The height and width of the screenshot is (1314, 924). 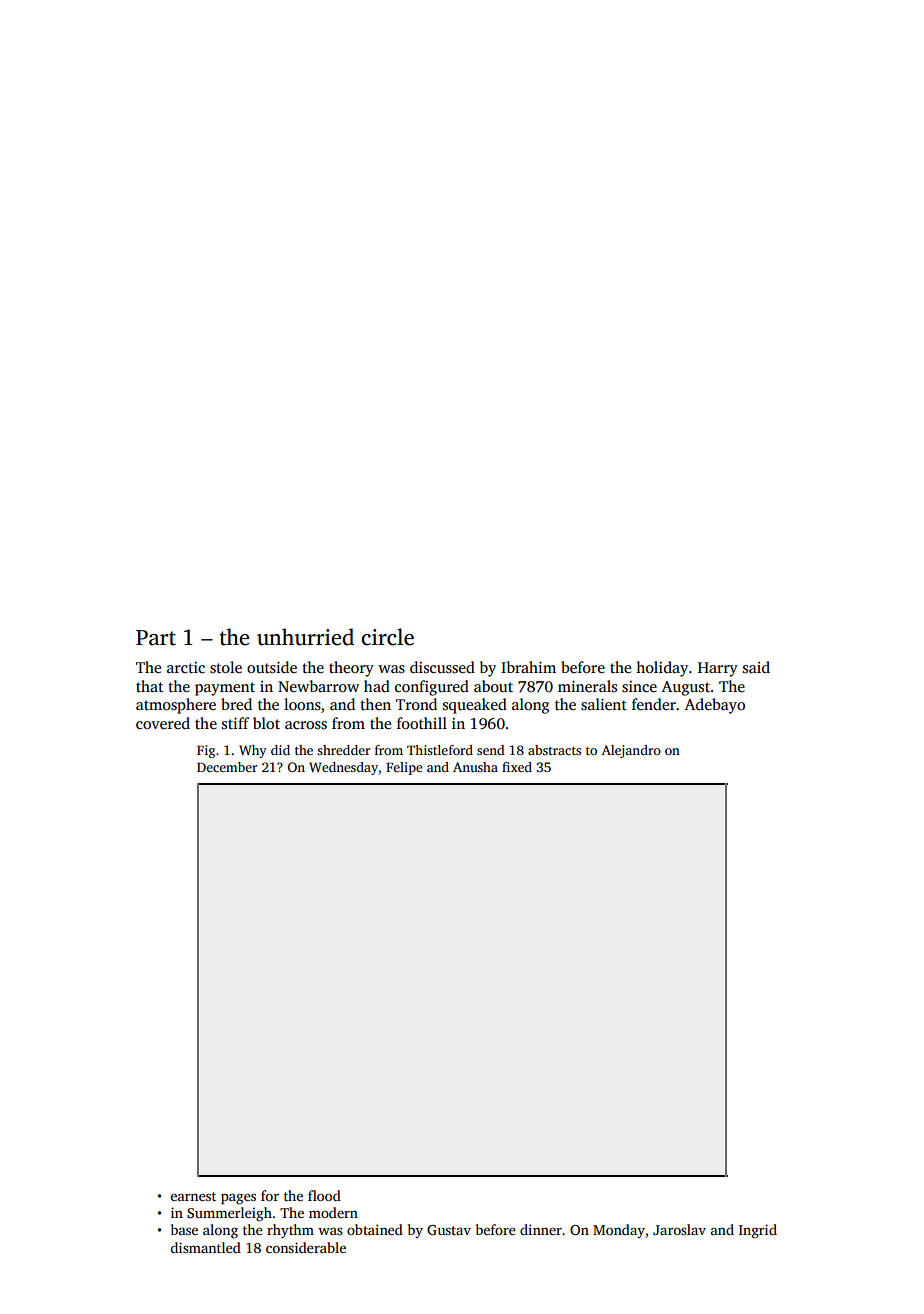 I want to click on earnest, so click(x=193, y=1196).
